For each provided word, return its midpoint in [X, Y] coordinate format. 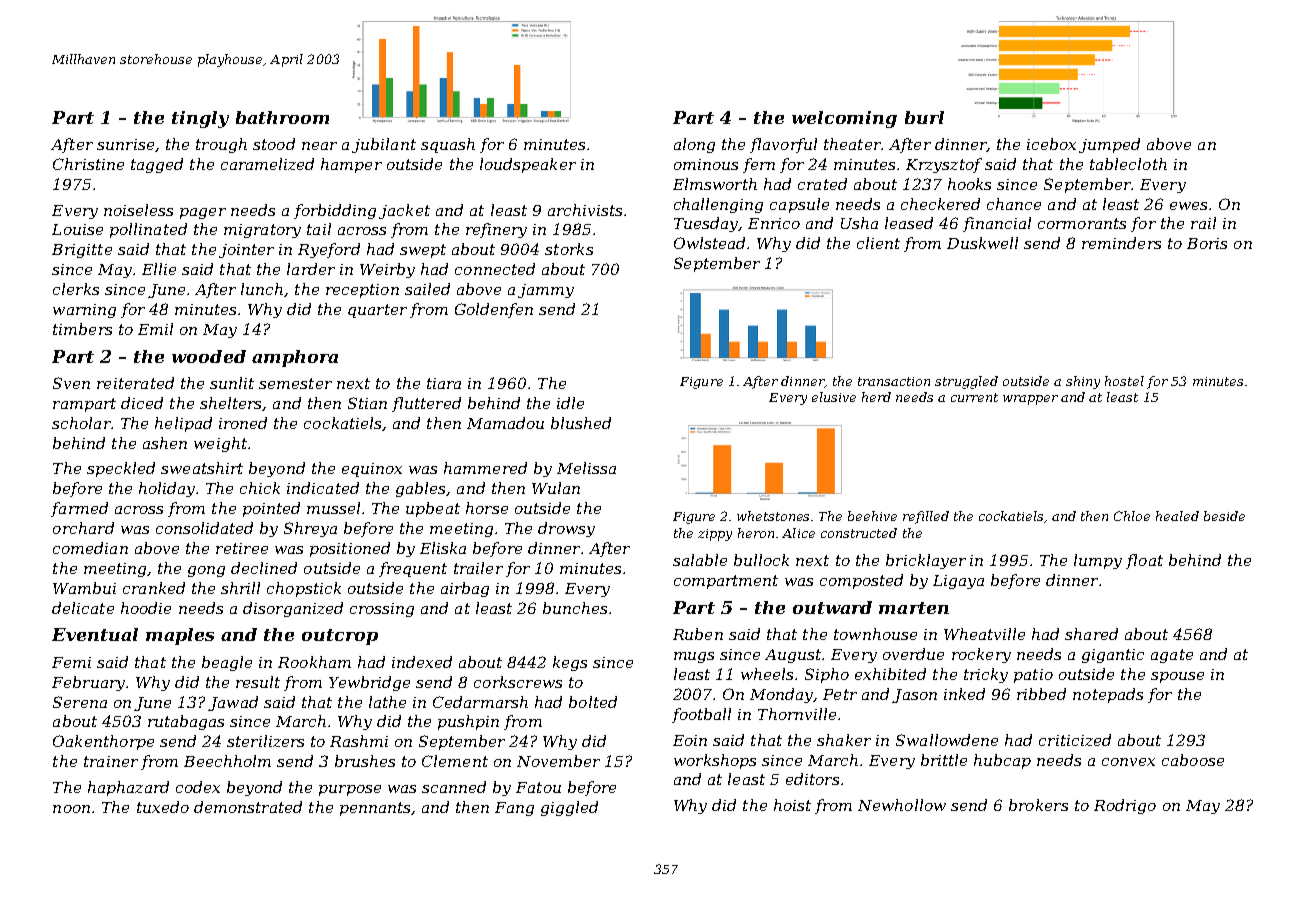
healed [1177, 516]
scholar [81, 423]
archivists [585, 210]
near [319, 146]
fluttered [426, 404]
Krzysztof [944, 165]
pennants [375, 809]
